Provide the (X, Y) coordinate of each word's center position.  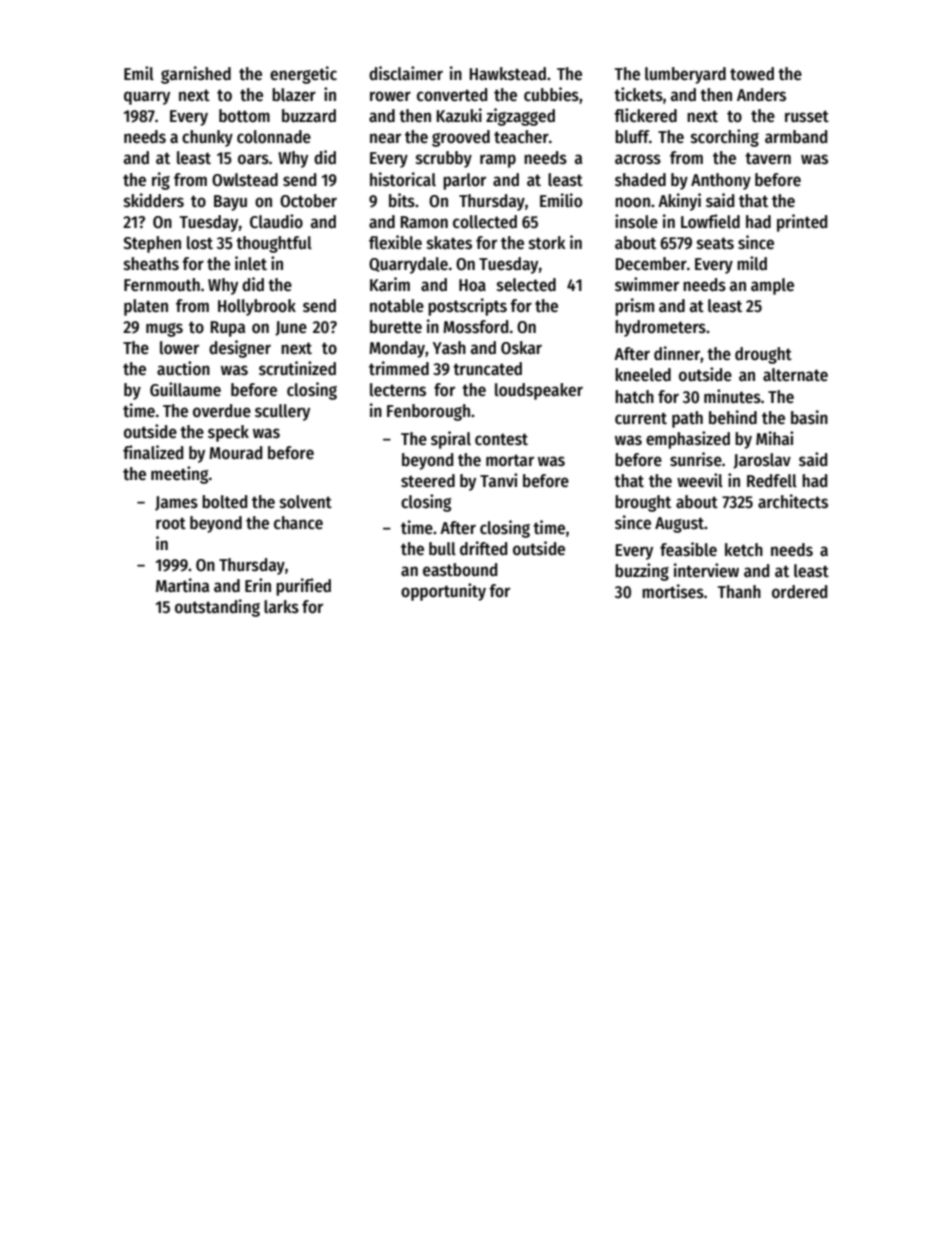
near (385, 138)
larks (281, 607)
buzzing (642, 572)
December (651, 264)
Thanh (739, 591)
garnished (196, 75)
